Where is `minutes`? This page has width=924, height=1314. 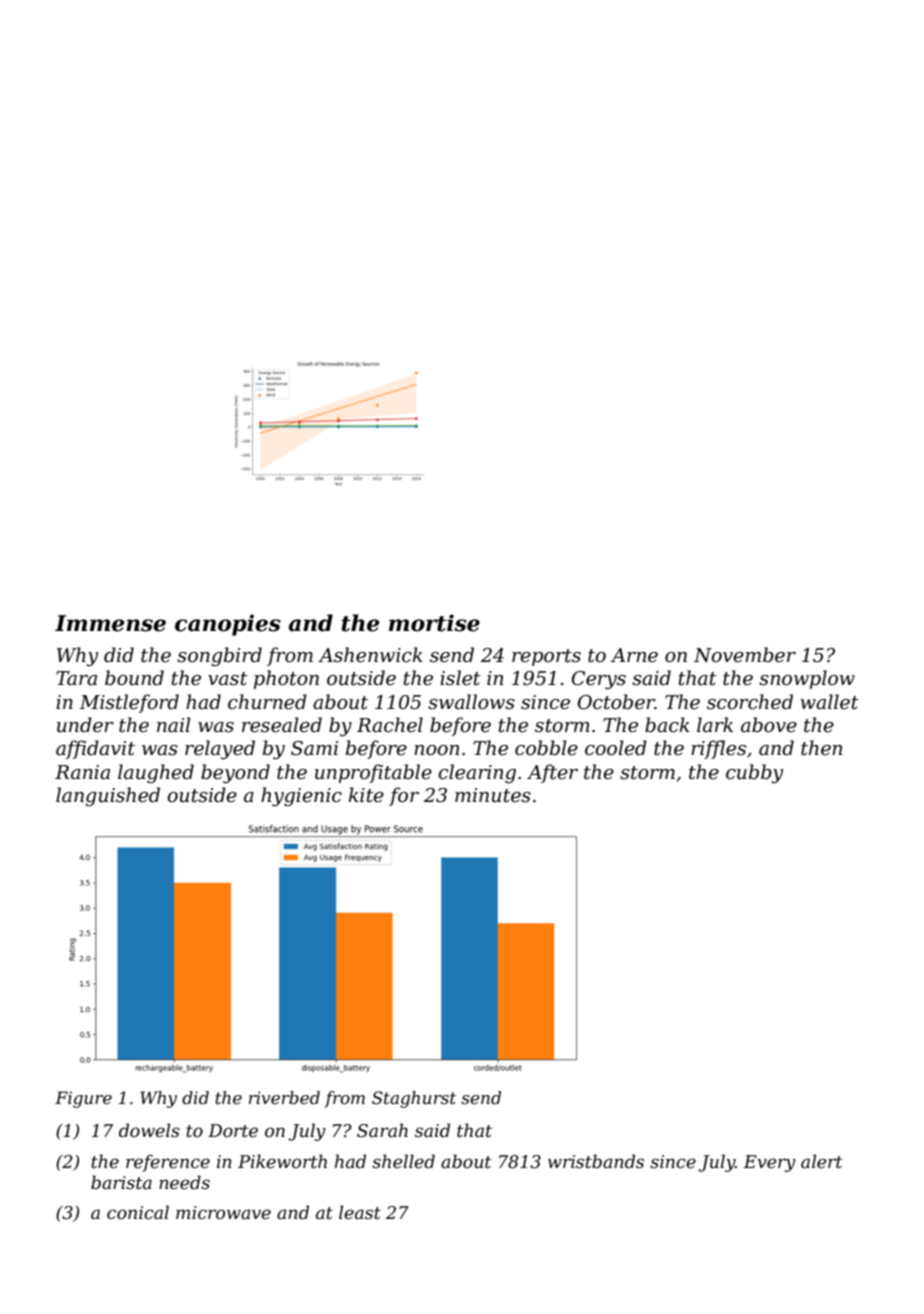 minutes is located at coordinates (493, 795).
